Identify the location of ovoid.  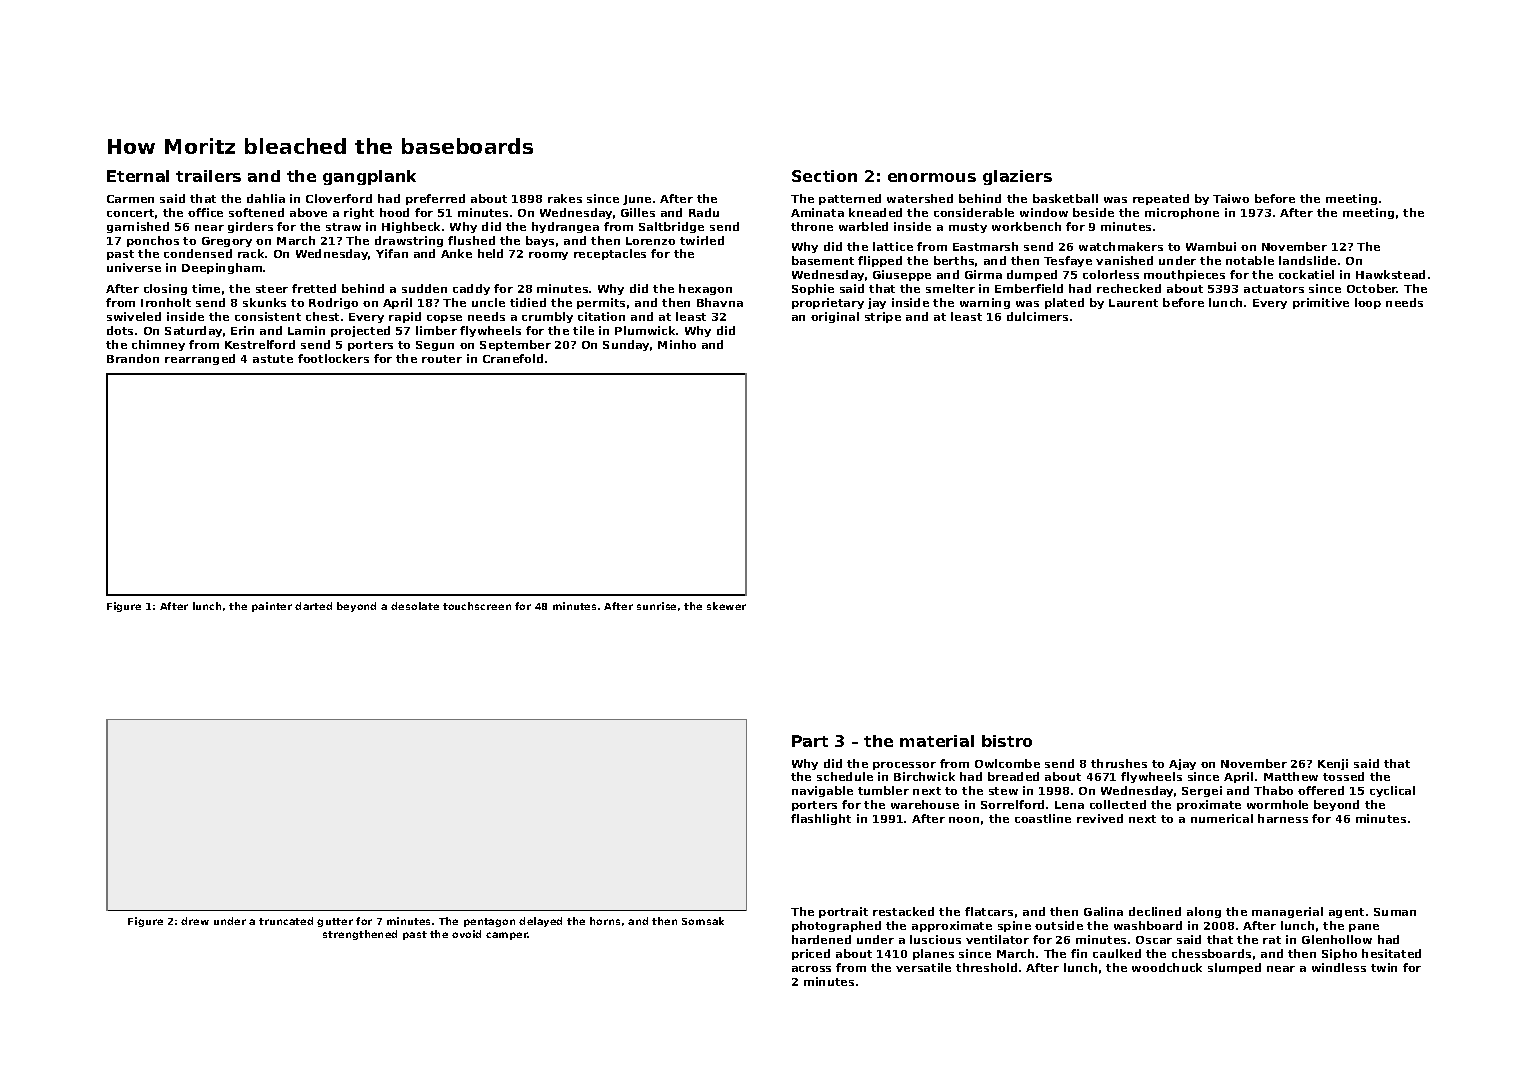
(466, 934).
